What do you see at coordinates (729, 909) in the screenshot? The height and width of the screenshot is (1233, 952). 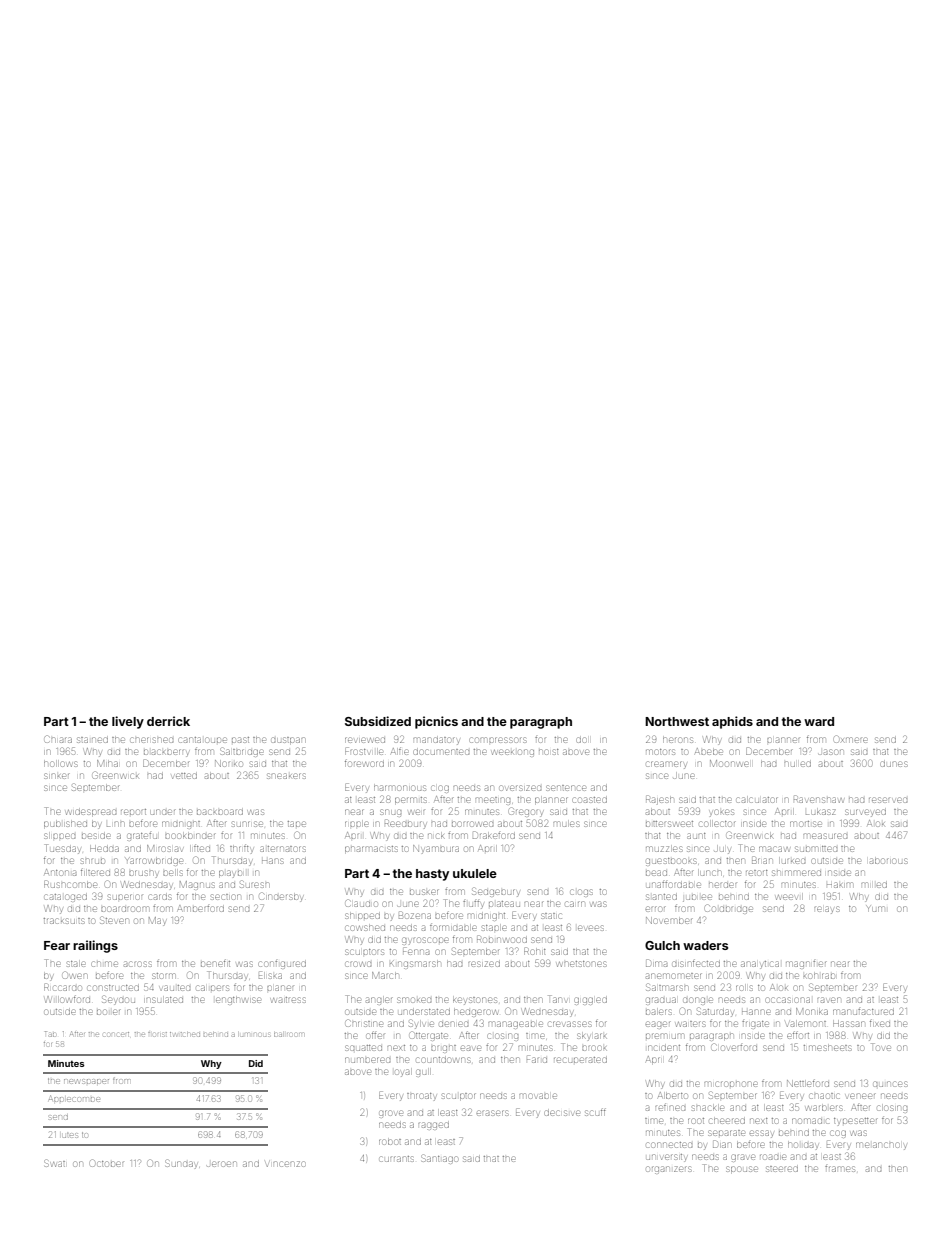 I see `Coldbridge` at bounding box center [729, 909].
